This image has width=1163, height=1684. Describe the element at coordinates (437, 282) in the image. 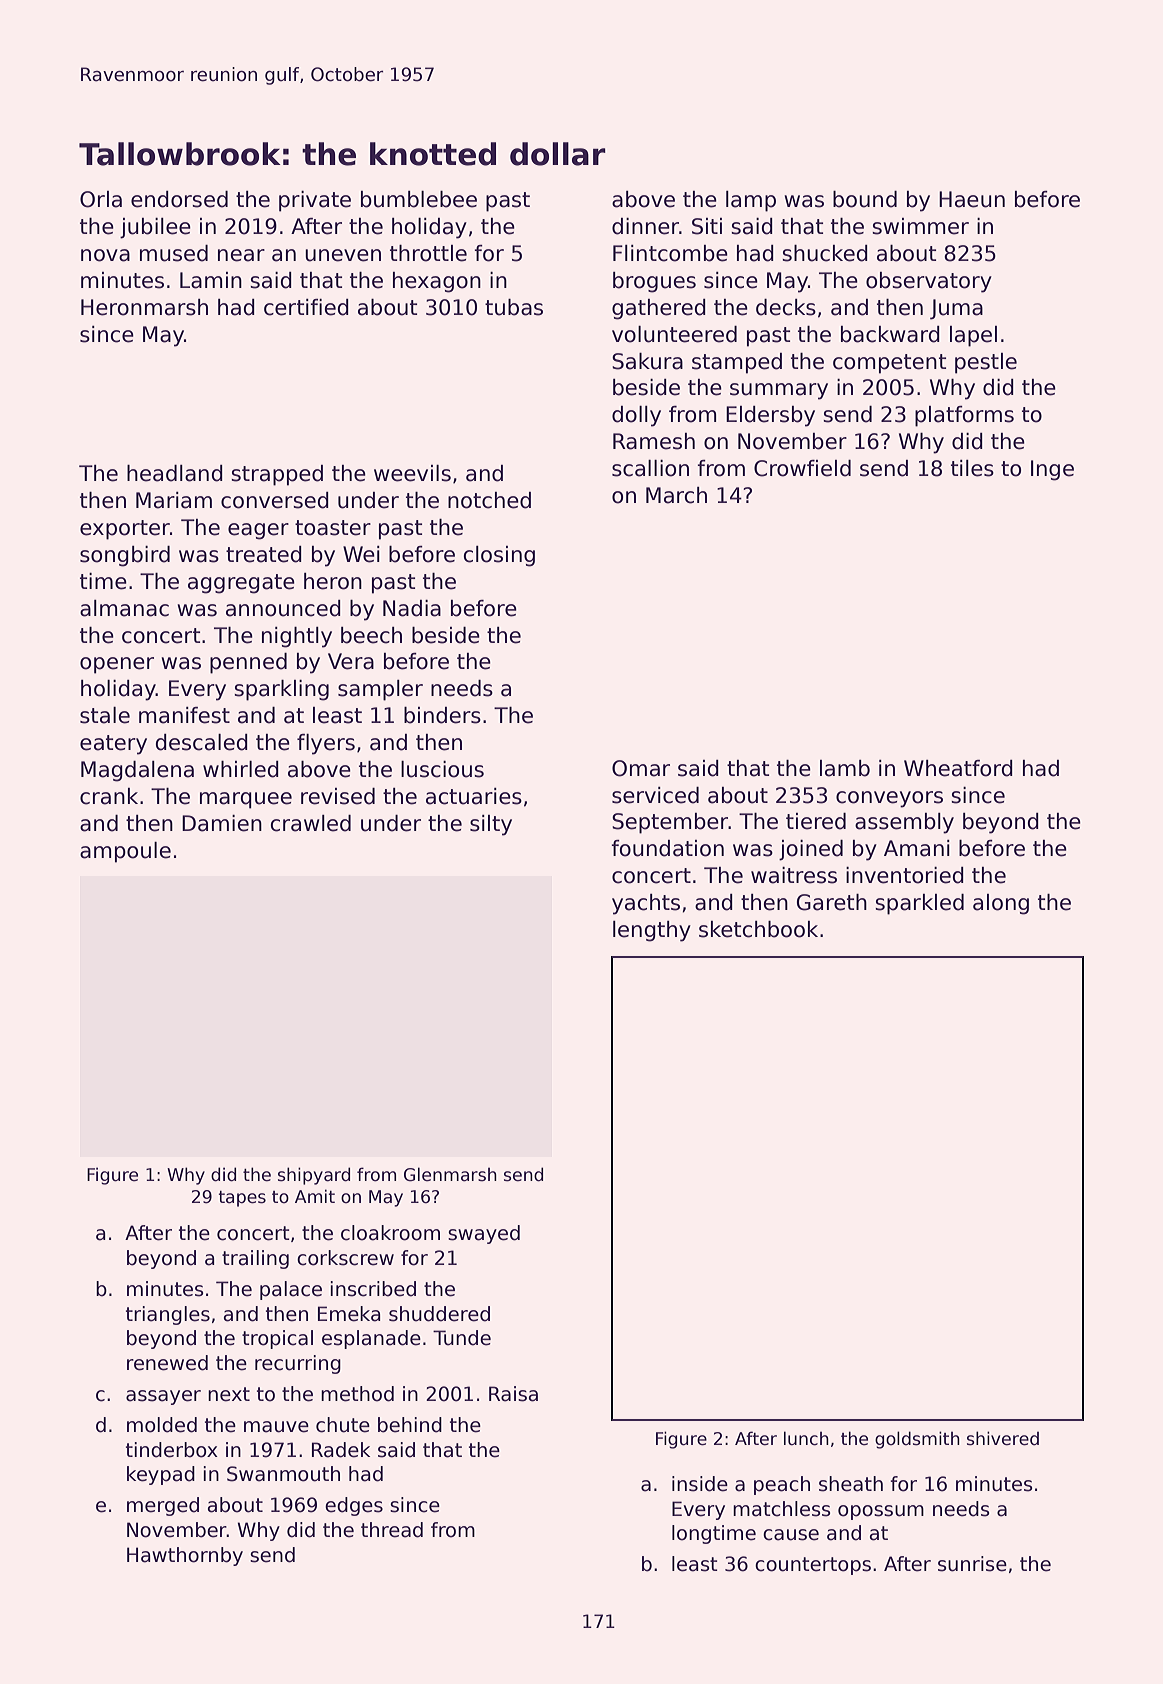

I see `hexagon` at that location.
